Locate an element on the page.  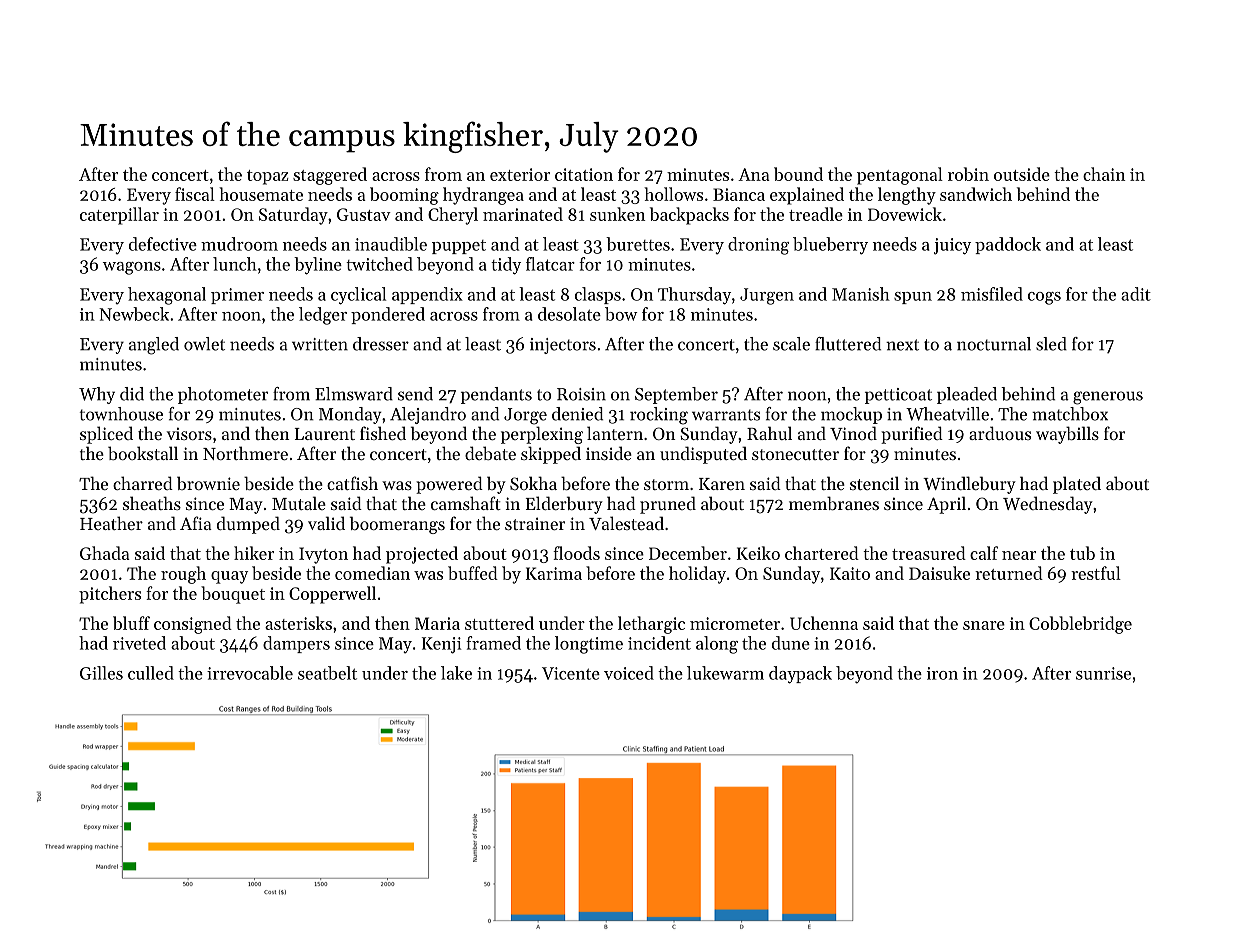
droning is located at coordinates (758, 246).
